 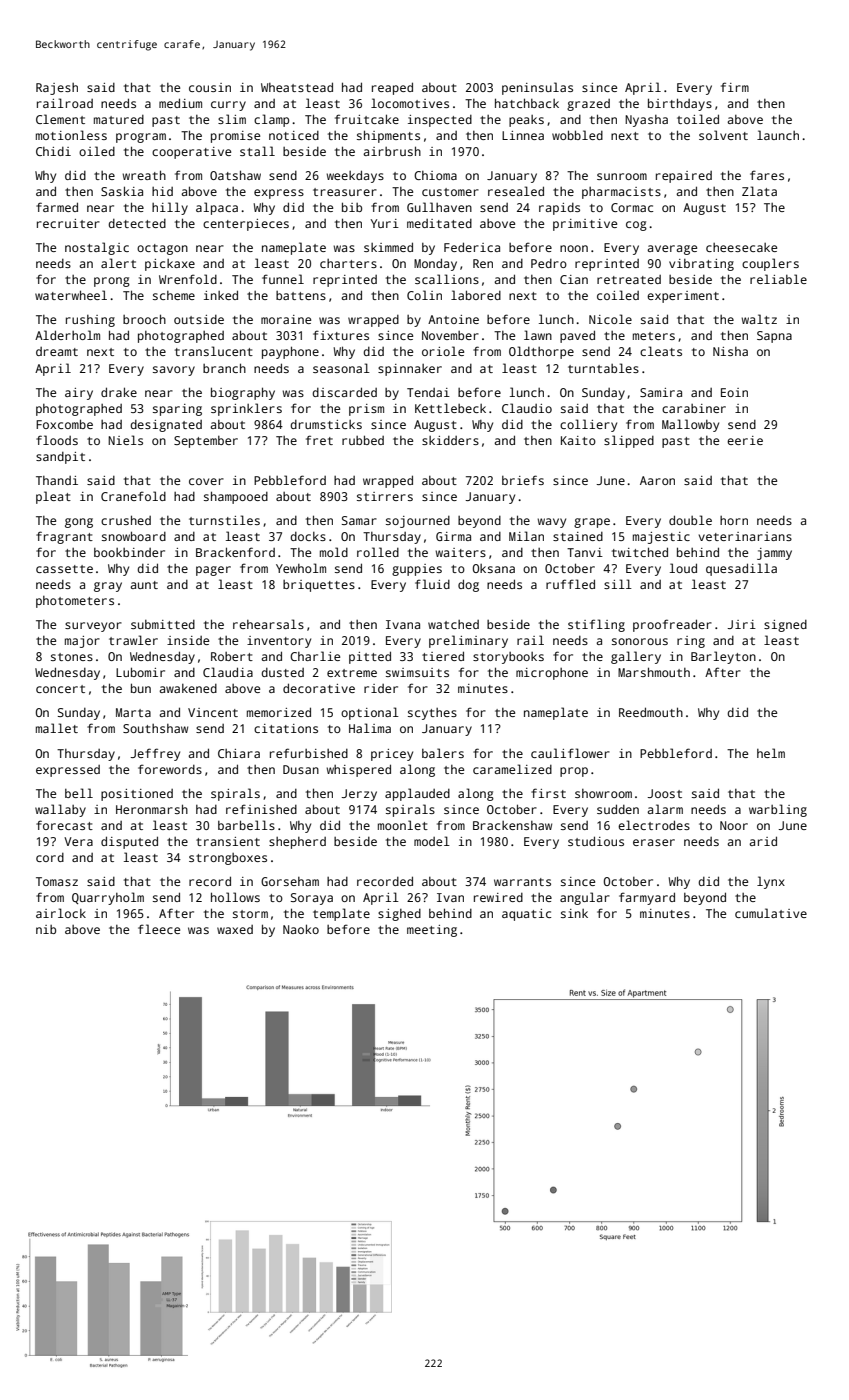 What do you see at coordinates (166, 426) in the image?
I see `designated` at bounding box center [166, 426].
